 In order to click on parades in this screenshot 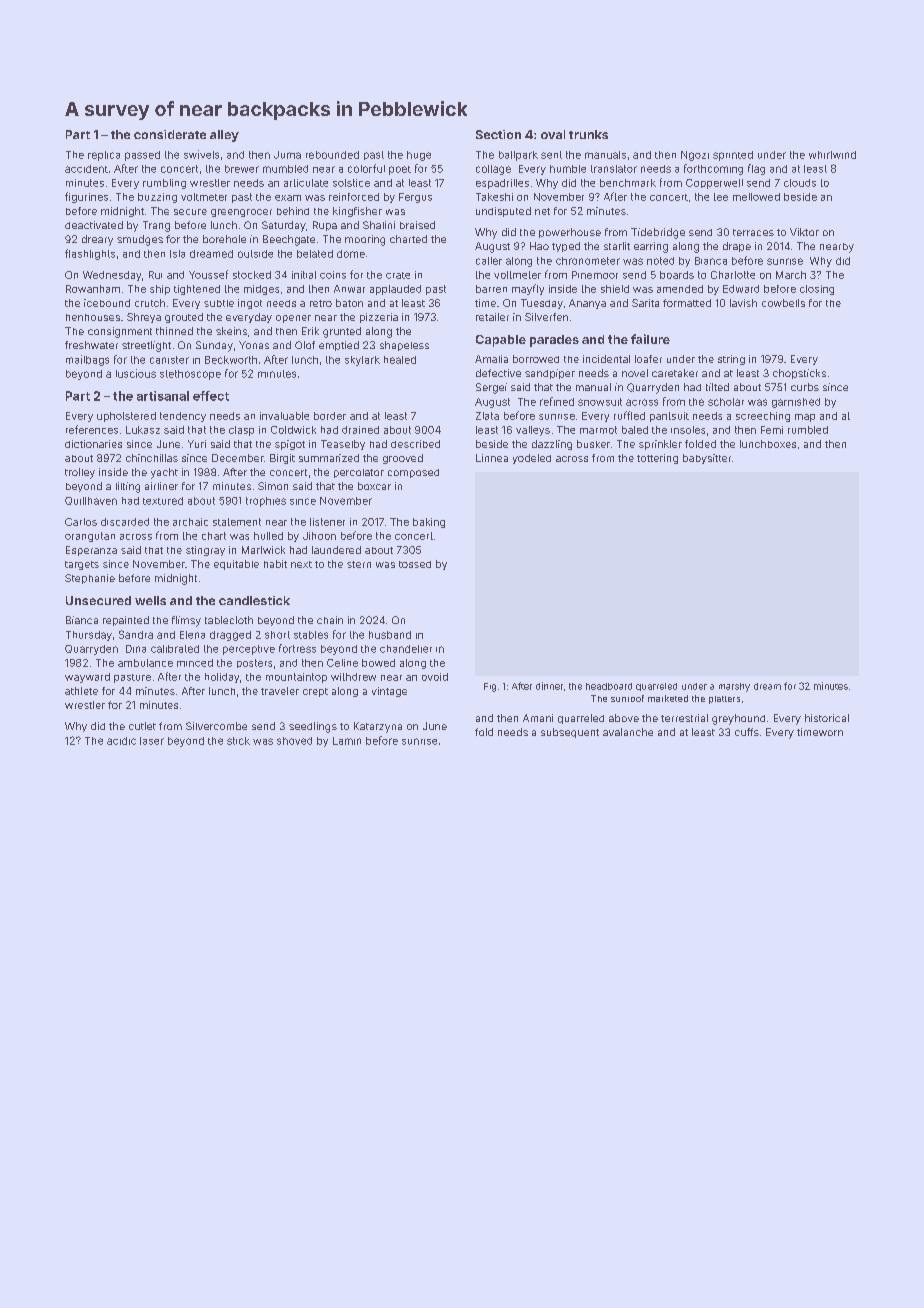, I will do `click(554, 341)`.
